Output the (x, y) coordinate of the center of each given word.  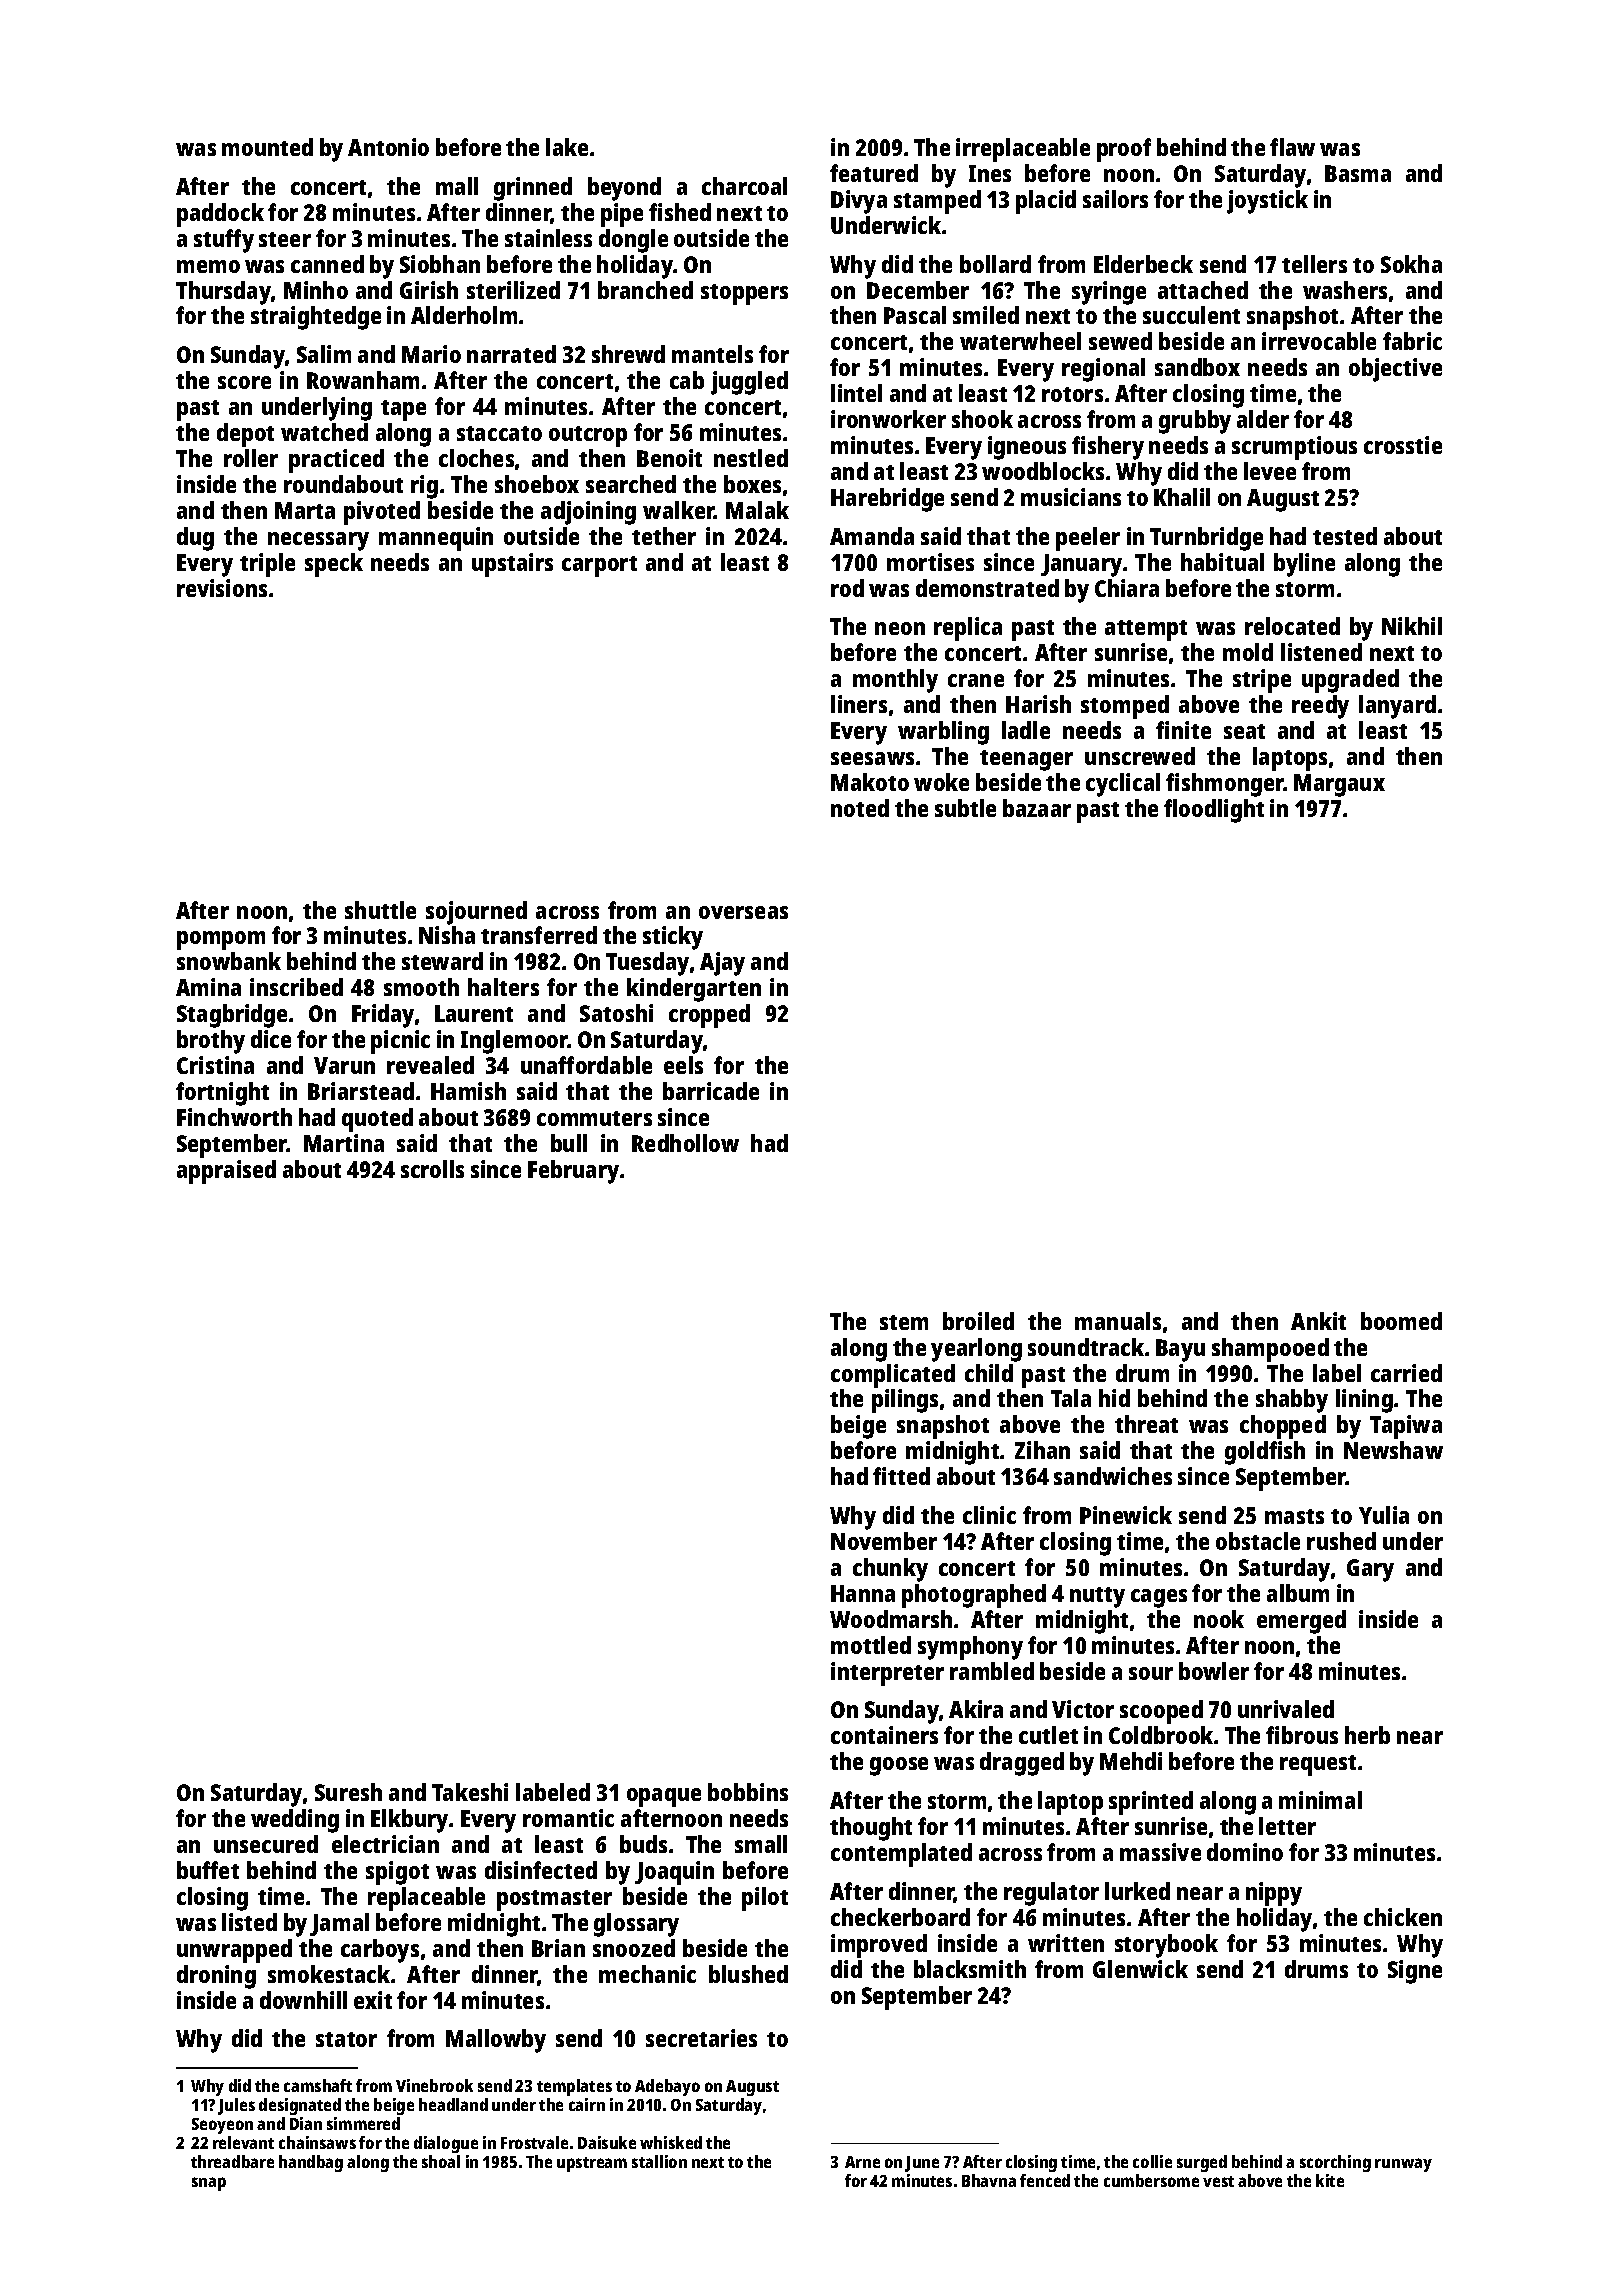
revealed (430, 1065)
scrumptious (1294, 448)
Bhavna (989, 2180)
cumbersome (1151, 2180)
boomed (1401, 1321)
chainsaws (317, 2142)
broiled (978, 1321)
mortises (930, 562)
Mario (431, 354)
